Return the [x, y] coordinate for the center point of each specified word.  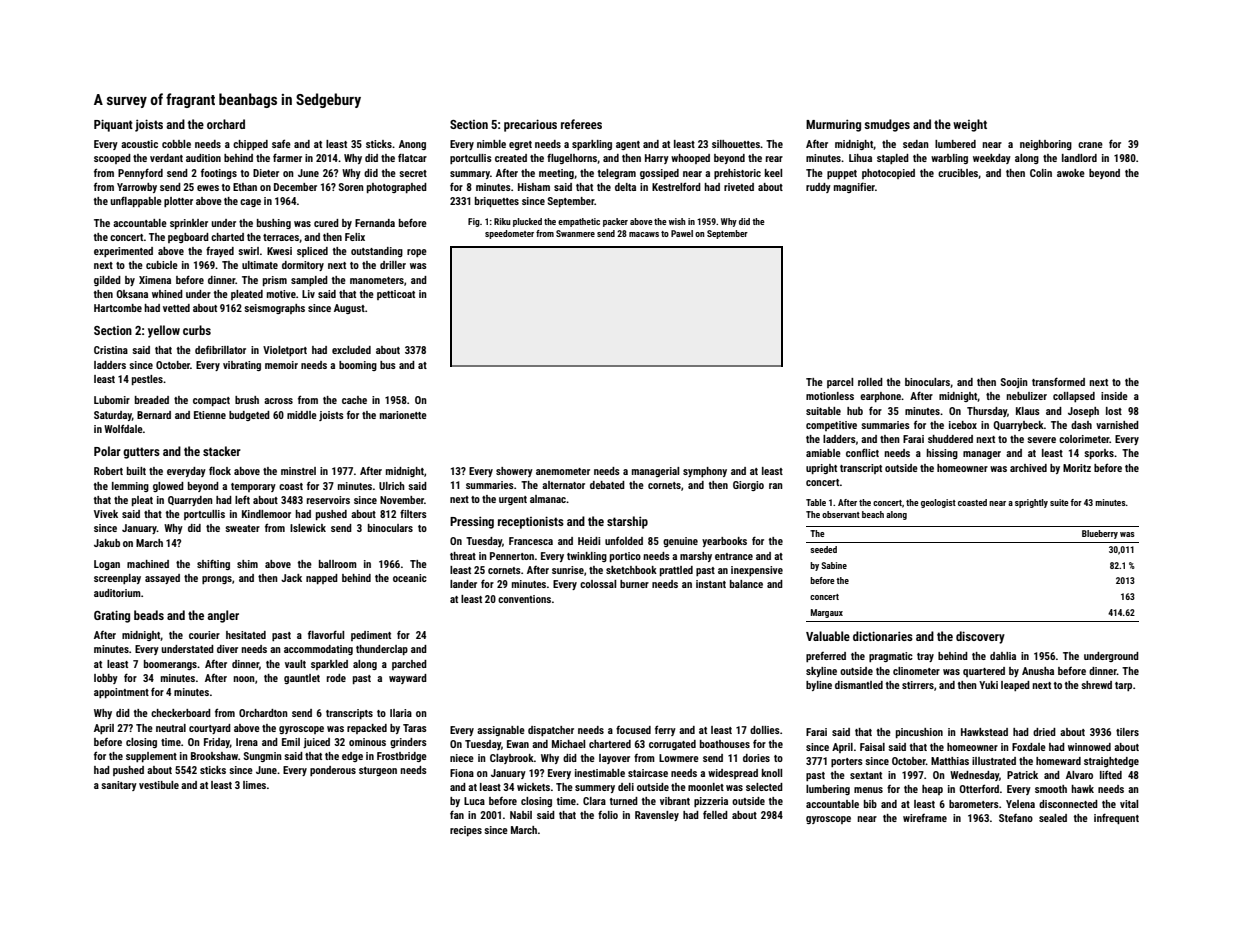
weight [970, 125]
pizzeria [711, 802]
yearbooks [724, 542]
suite [1059, 502]
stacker [222, 451]
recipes [466, 831]
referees [581, 124]
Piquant [113, 125]
